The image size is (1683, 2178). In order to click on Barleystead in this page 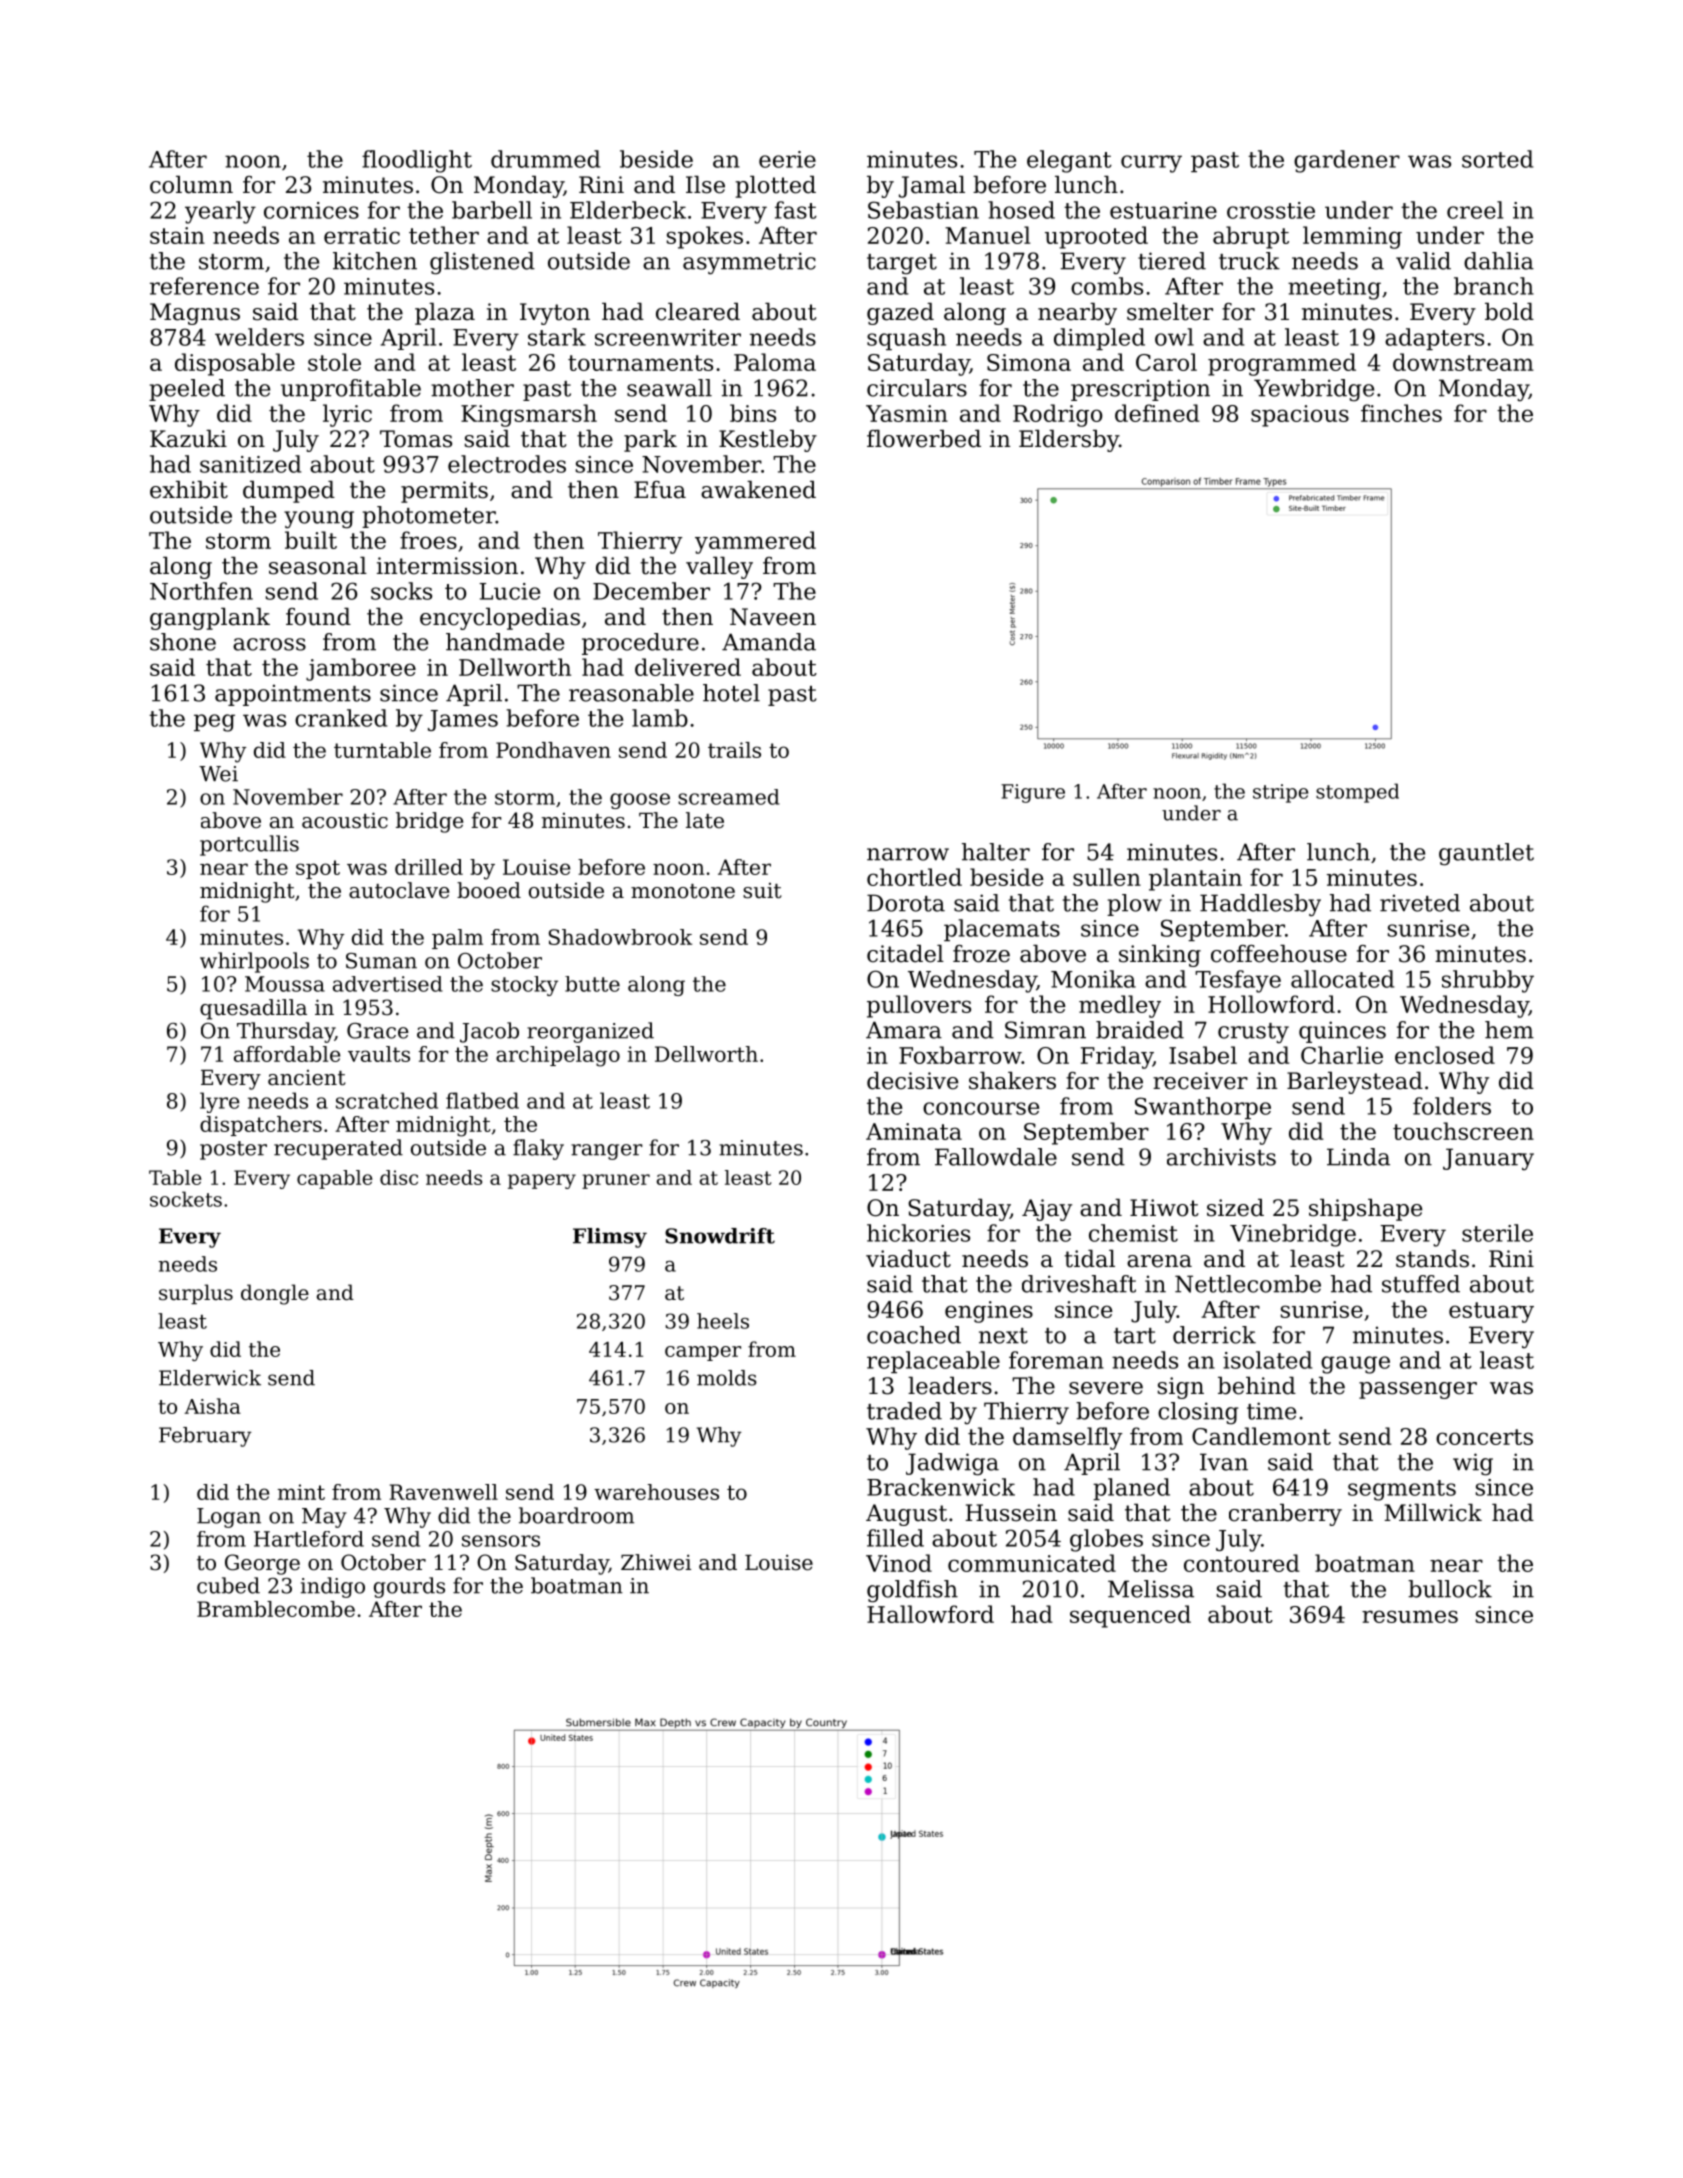, I will do `click(1355, 1083)`.
